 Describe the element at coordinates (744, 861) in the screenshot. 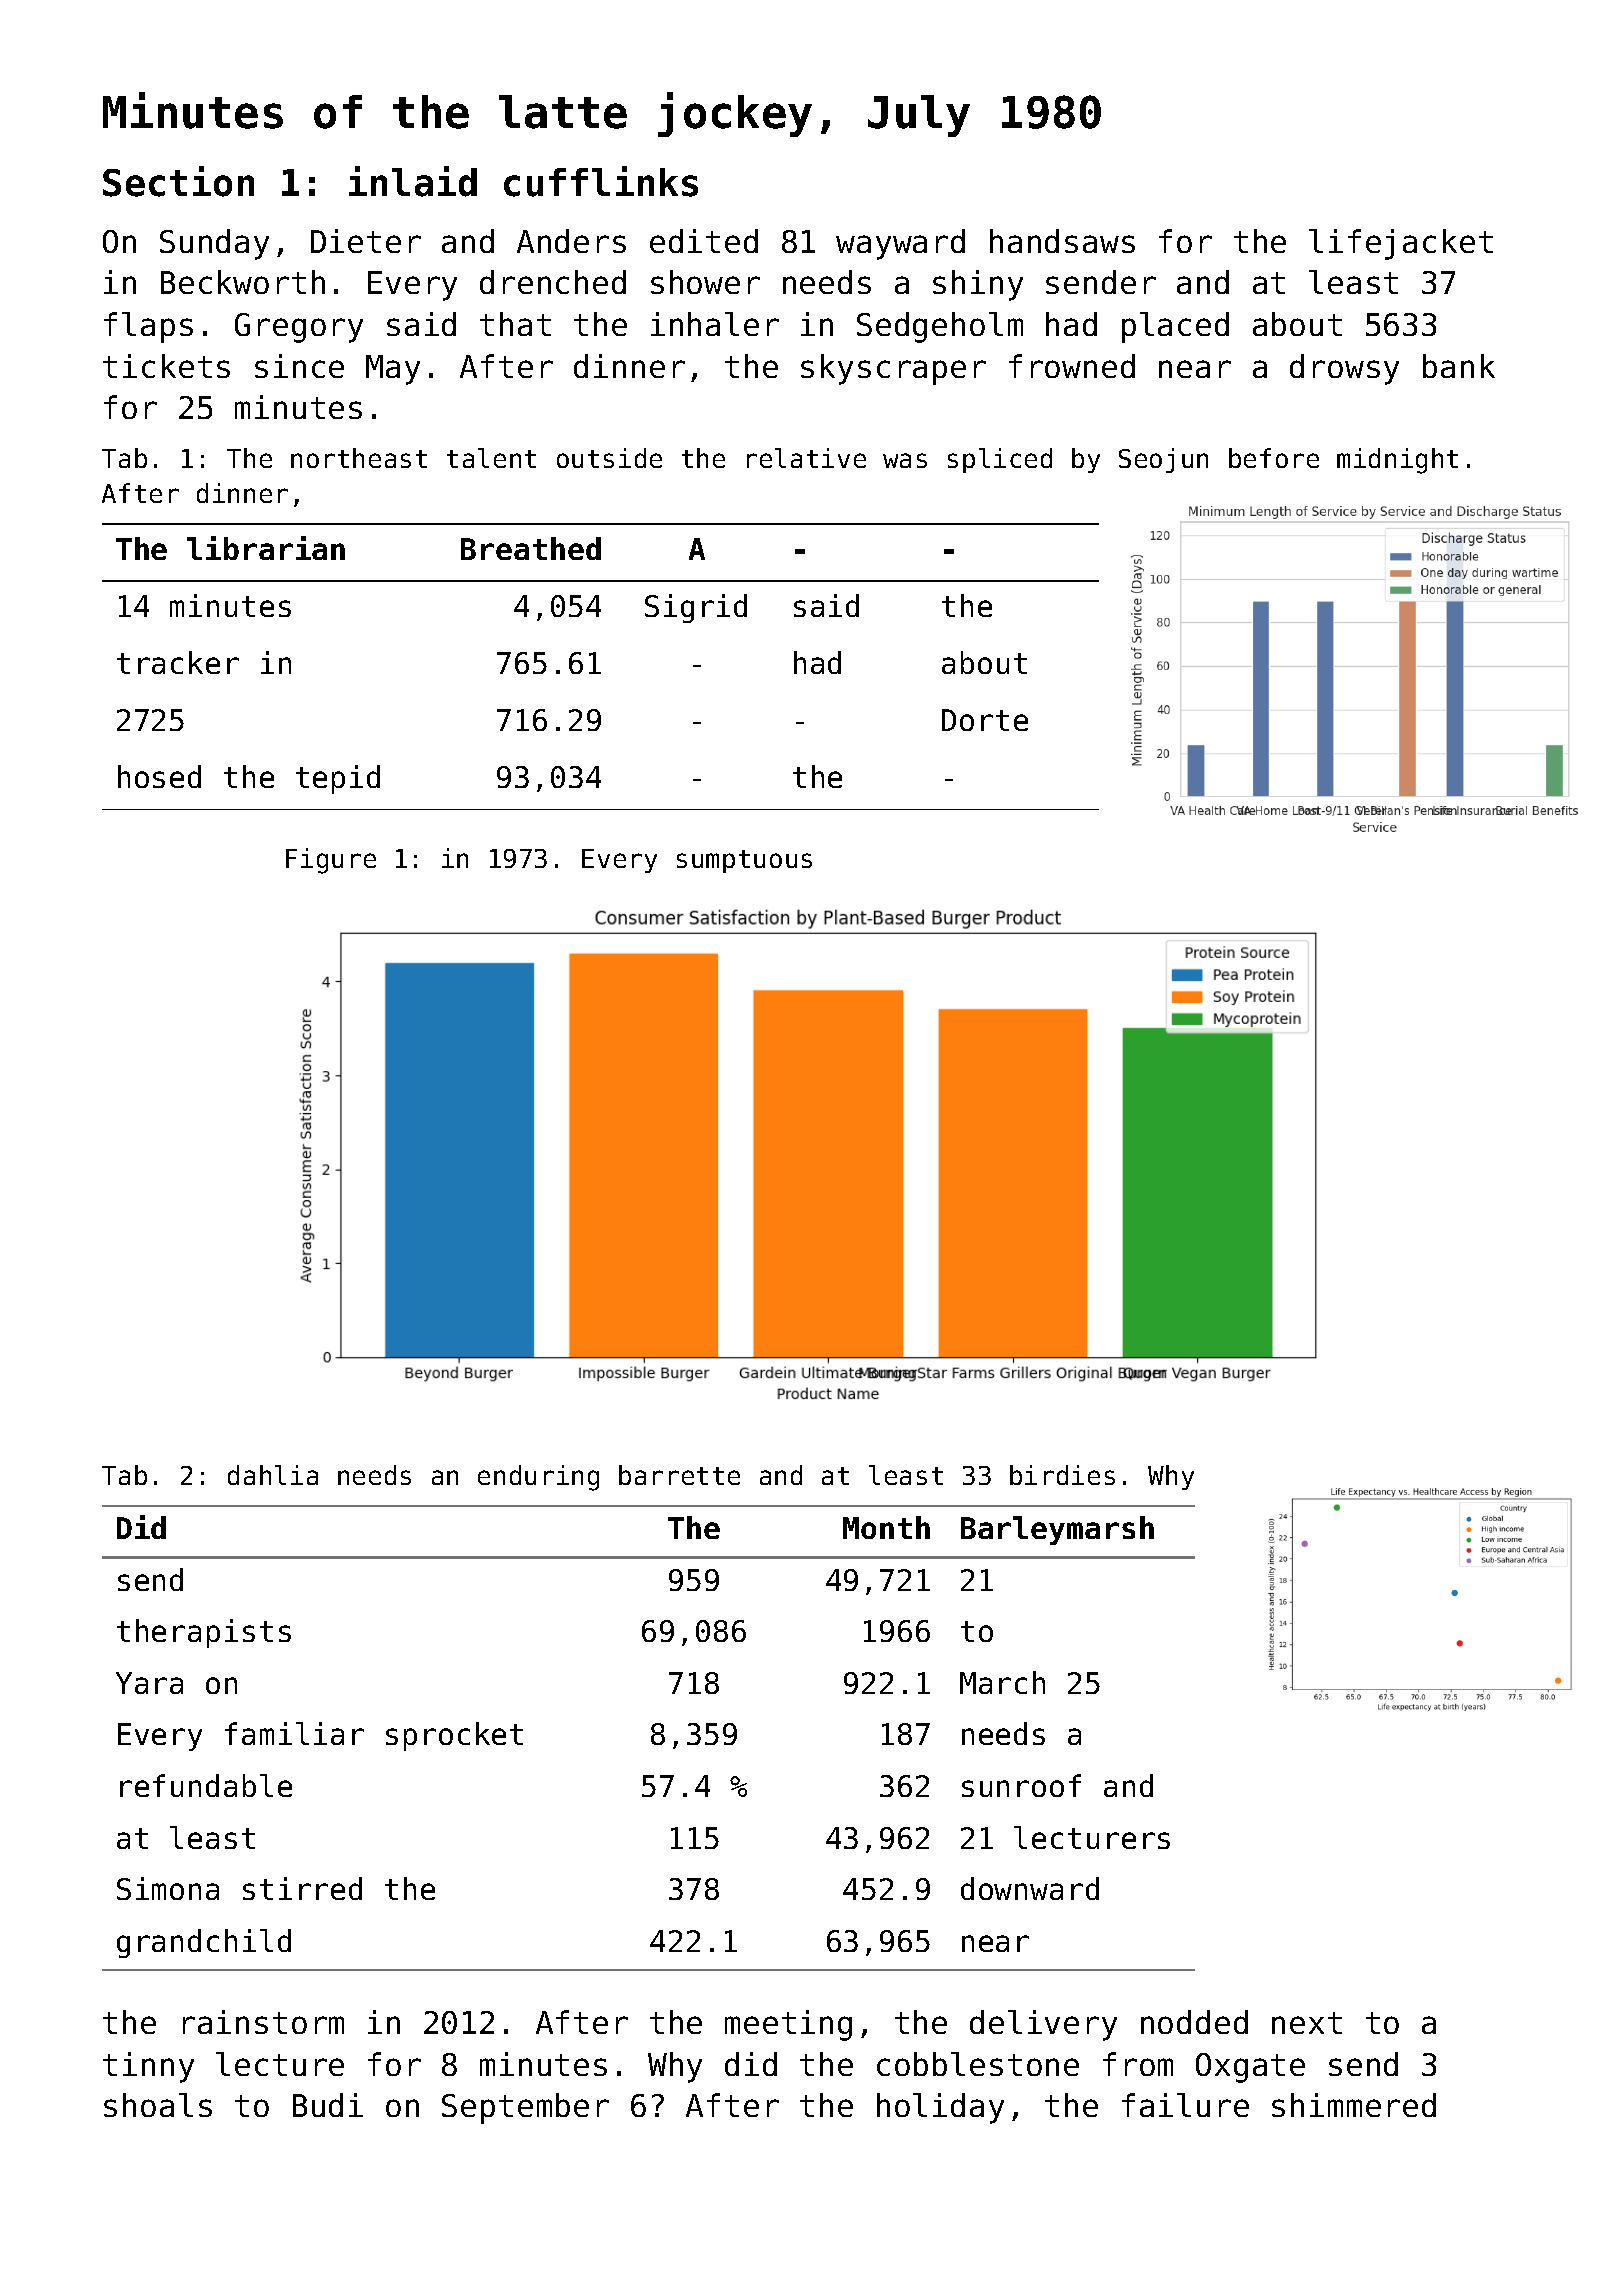

I see `sumptuous` at that location.
